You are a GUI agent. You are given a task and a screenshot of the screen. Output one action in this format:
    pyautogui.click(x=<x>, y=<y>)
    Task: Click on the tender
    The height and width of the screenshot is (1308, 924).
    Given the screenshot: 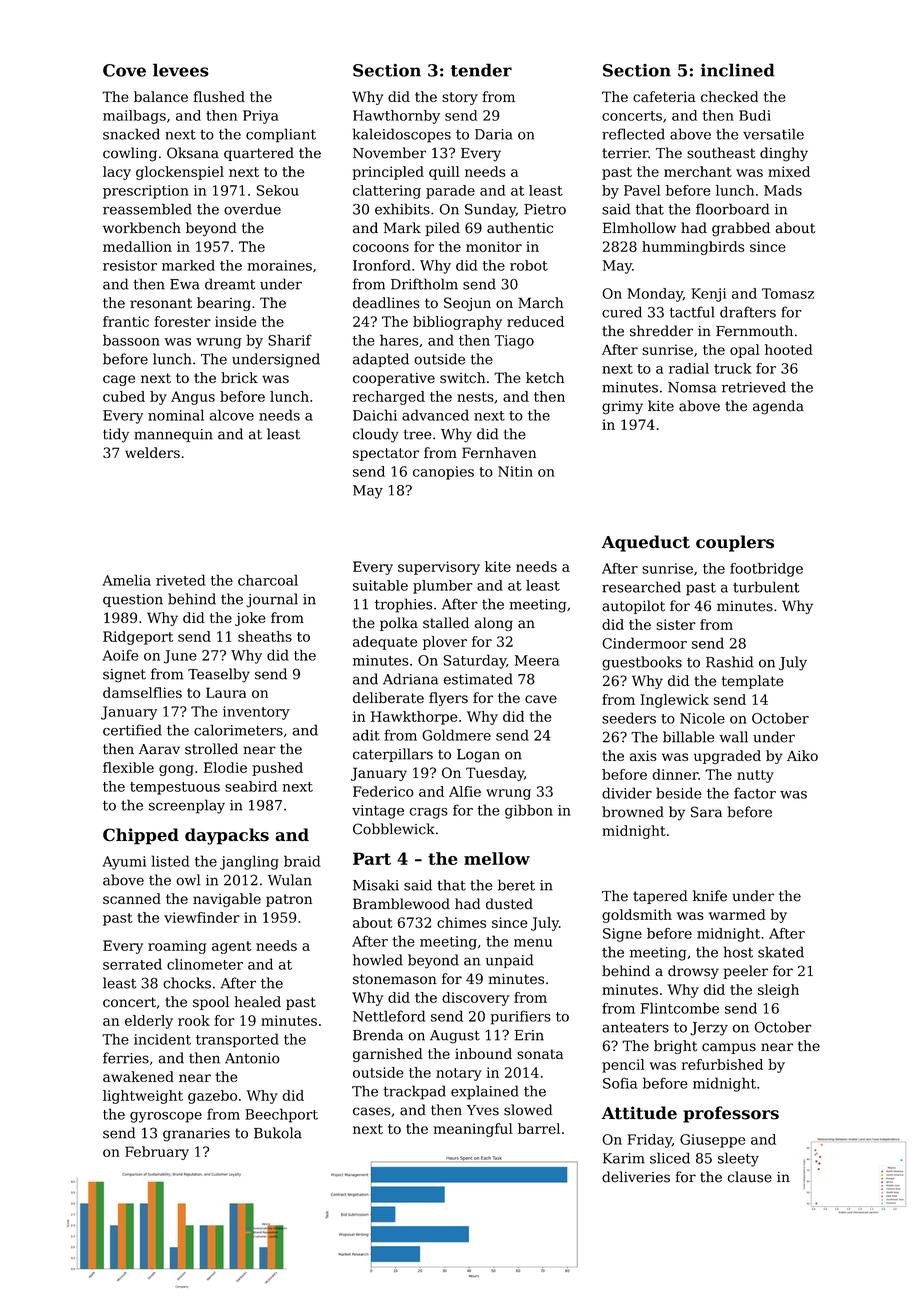 What is the action you would take?
    pyautogui.click(x=481, y=70)
